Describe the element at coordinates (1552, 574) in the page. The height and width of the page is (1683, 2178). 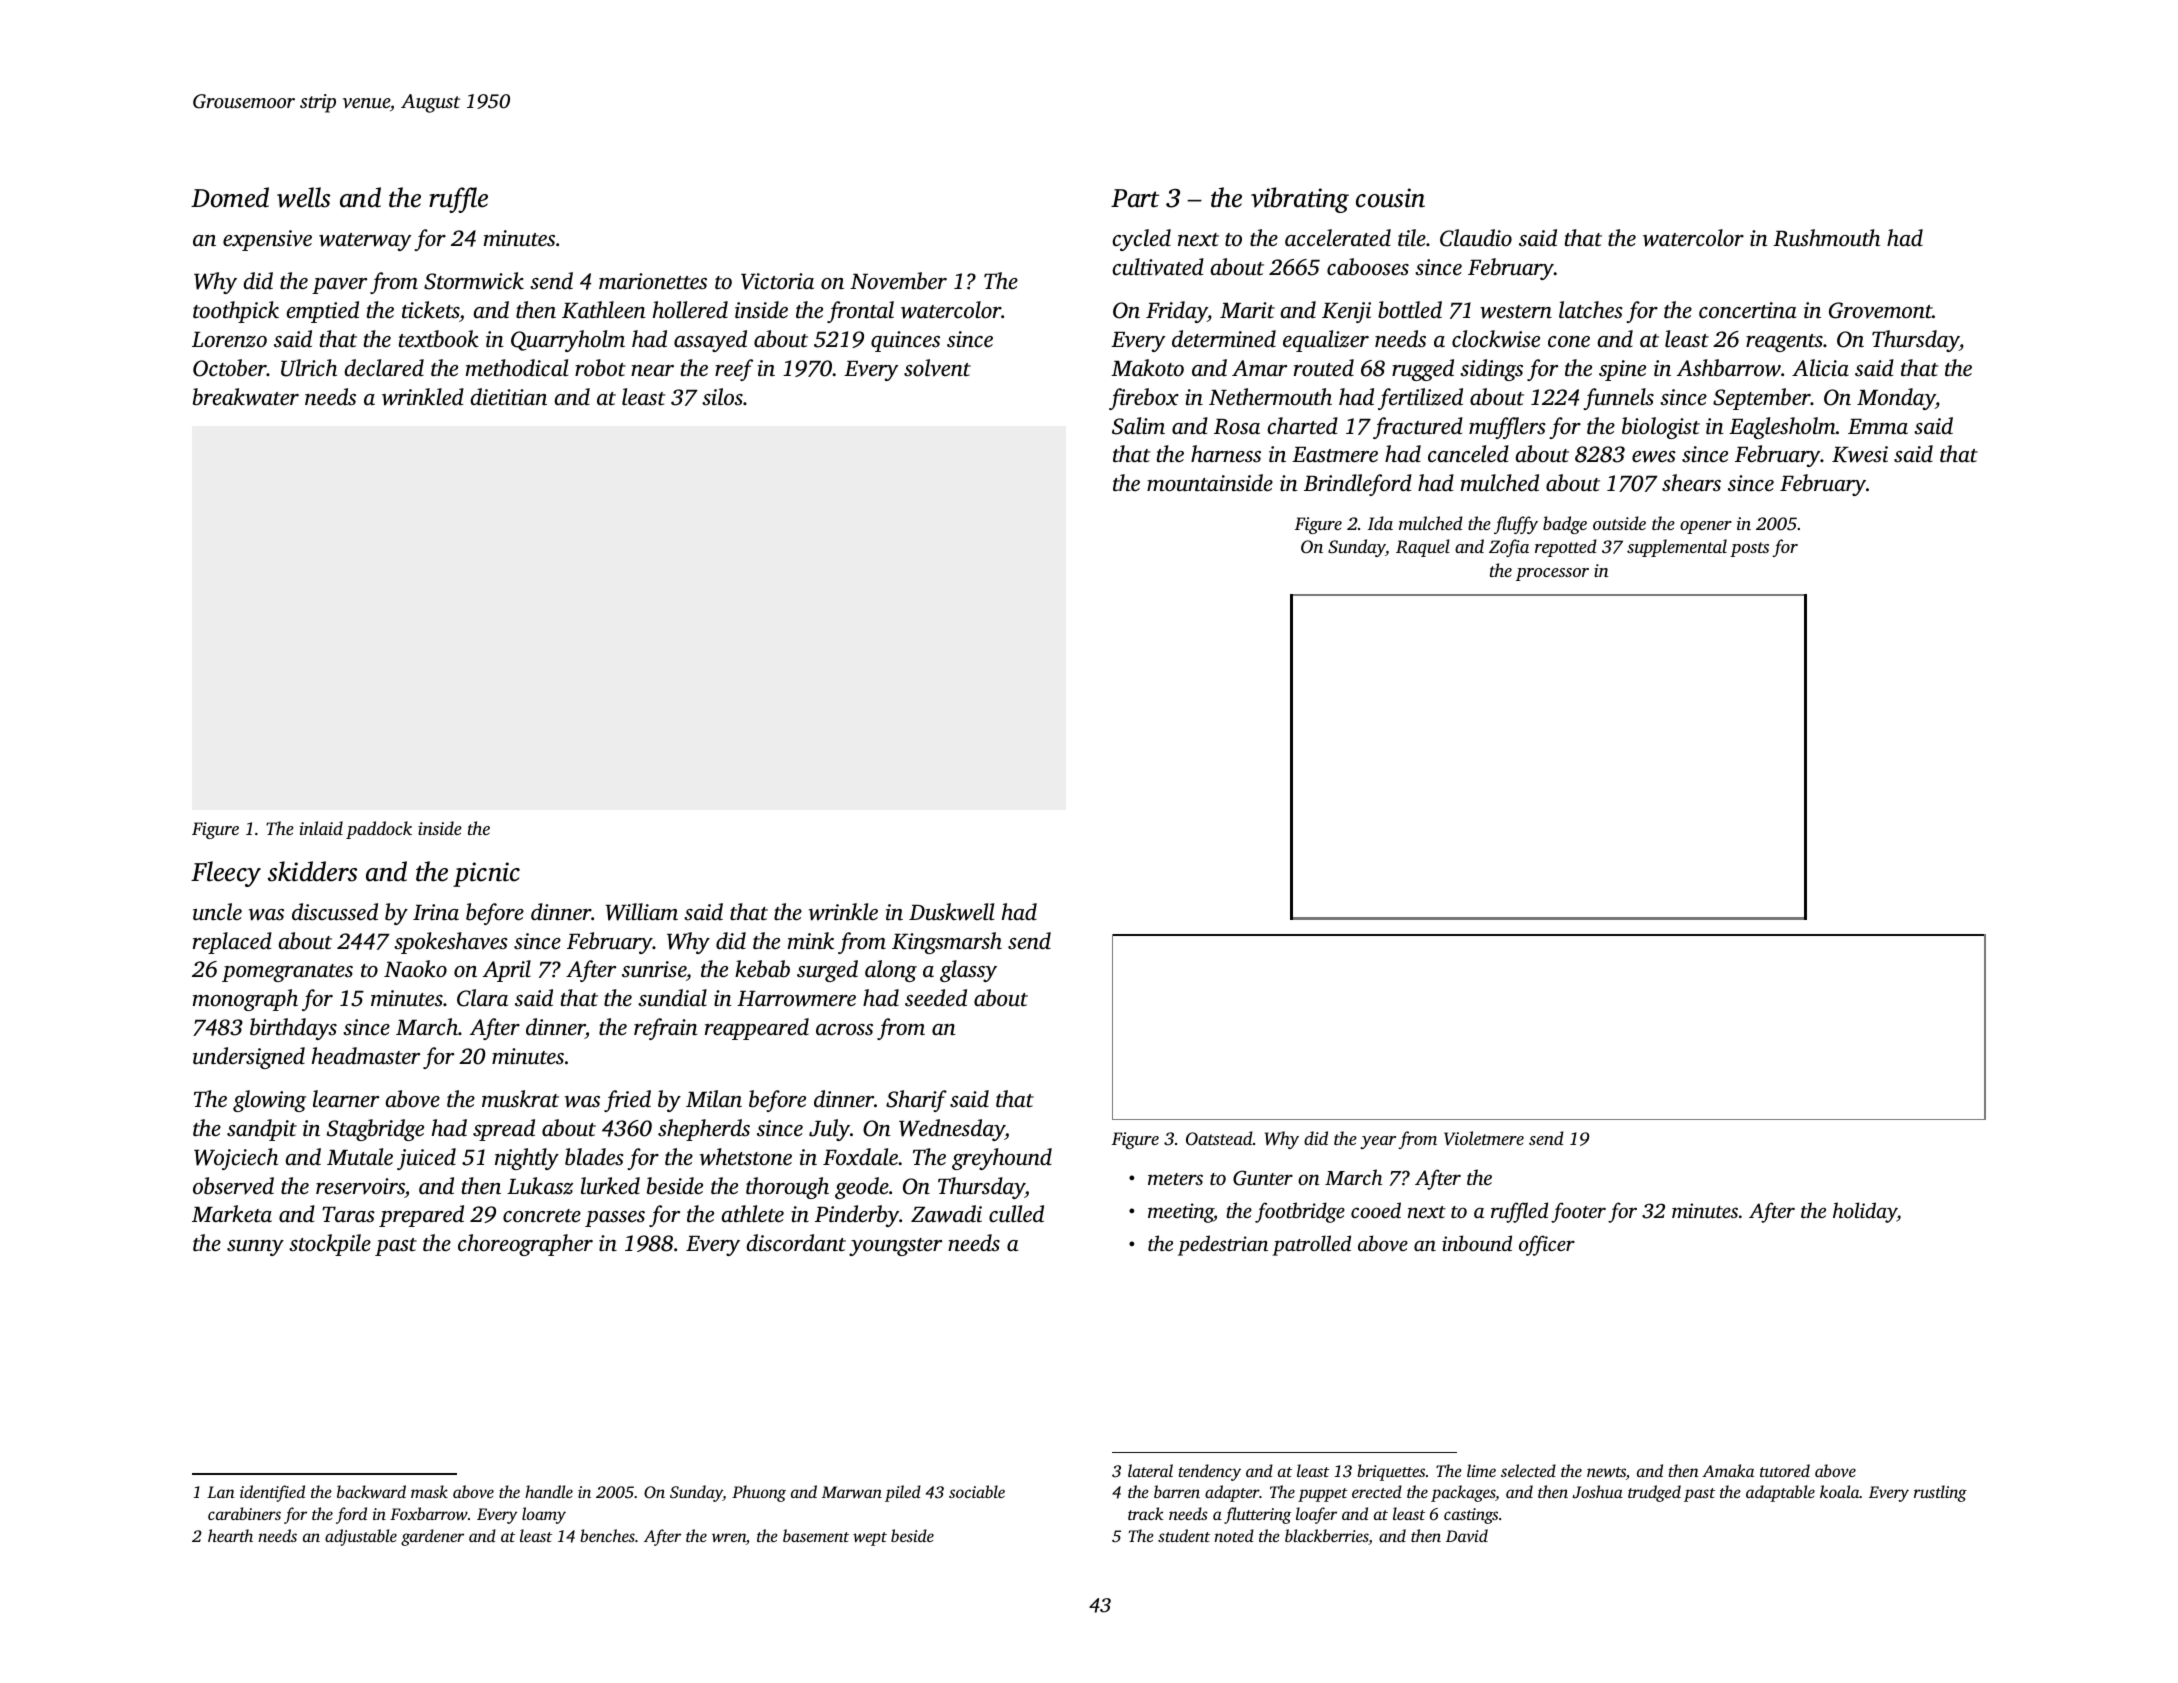
I see `processor` at that location.
